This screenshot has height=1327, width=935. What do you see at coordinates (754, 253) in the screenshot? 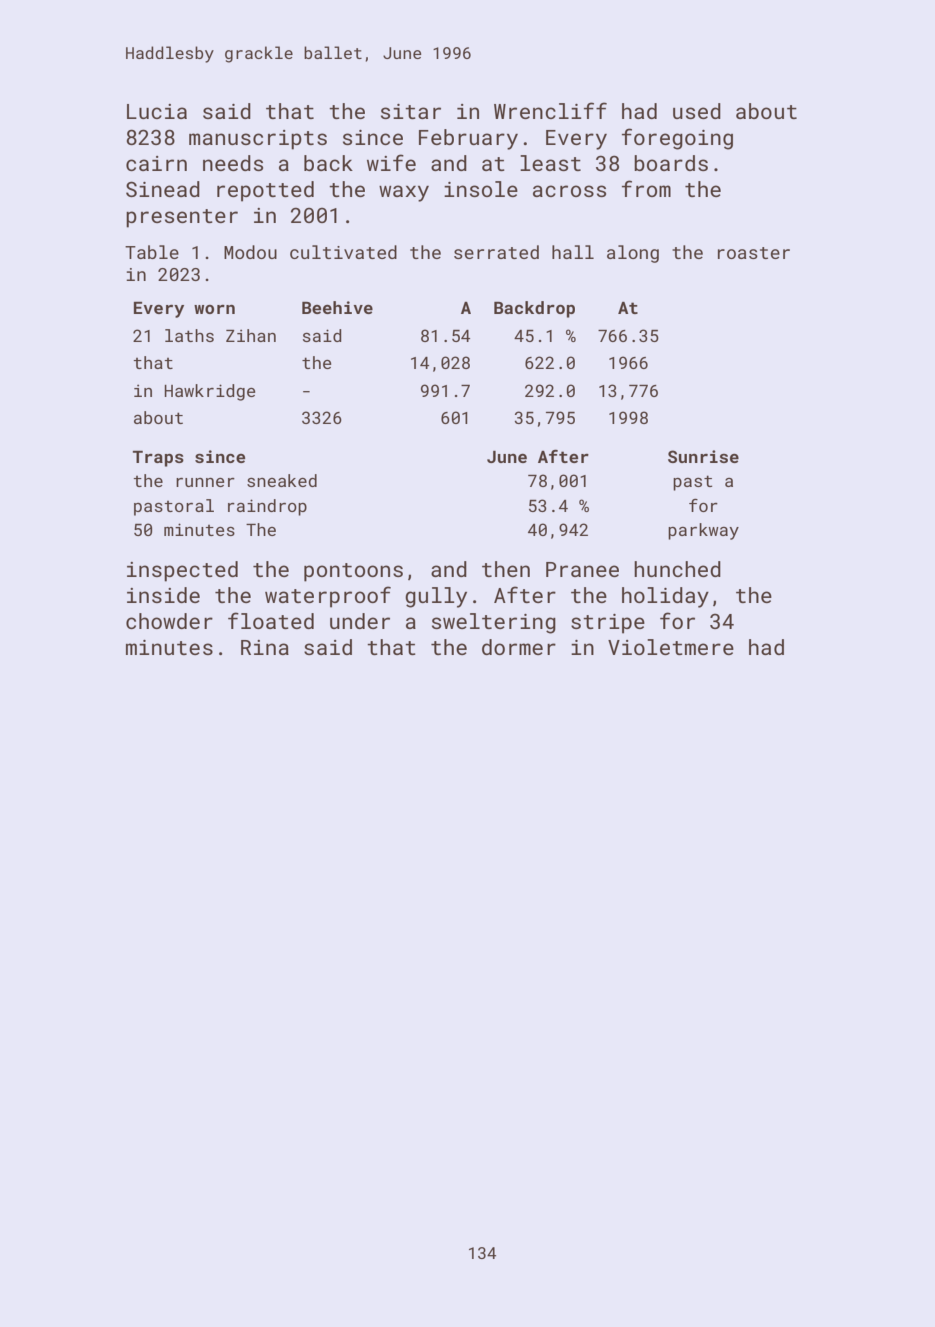
I see `roaster` at bounding box center [754, 253].
